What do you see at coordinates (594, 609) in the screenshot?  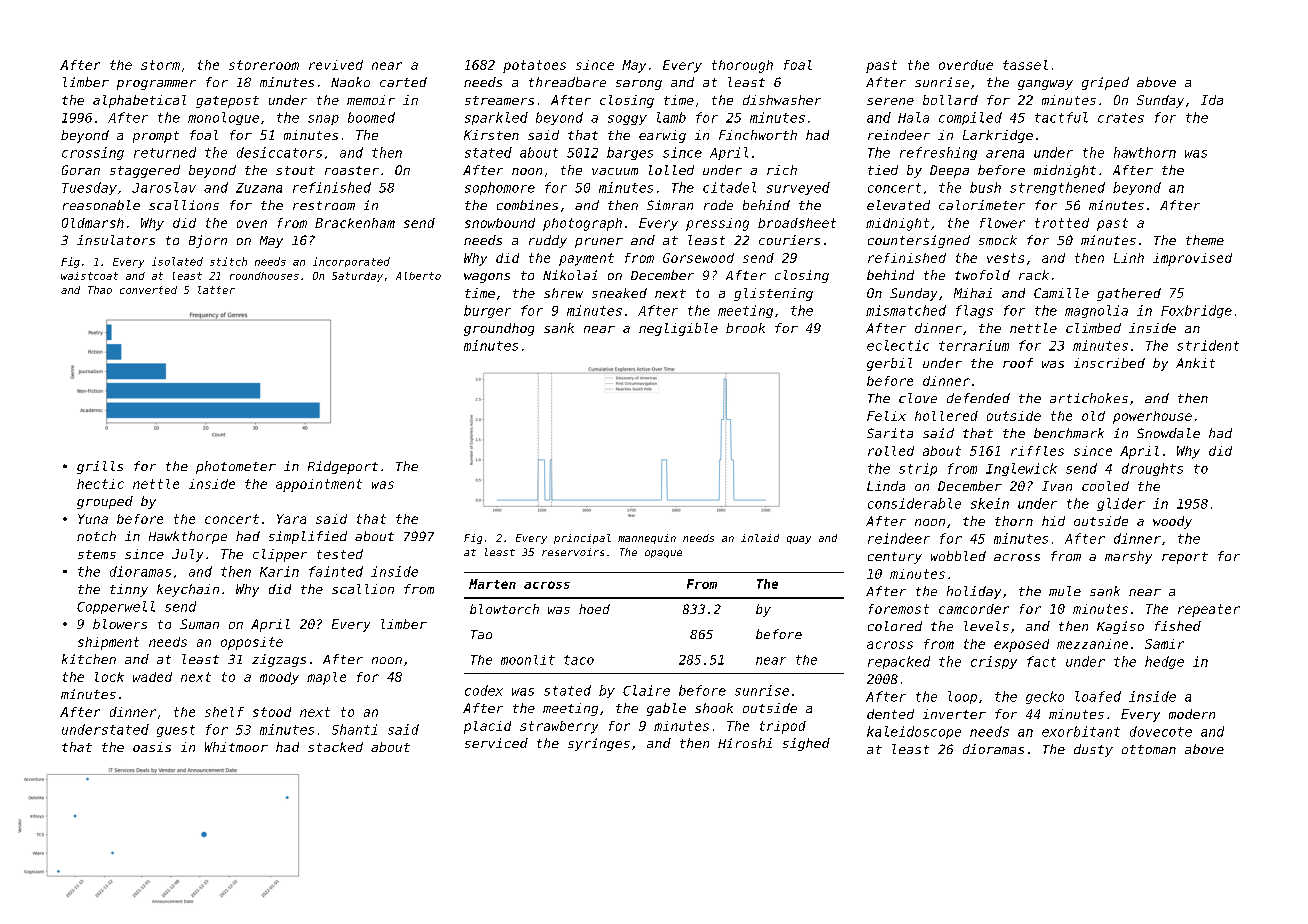 I see `hoed` at bounding box center [594, 609].
